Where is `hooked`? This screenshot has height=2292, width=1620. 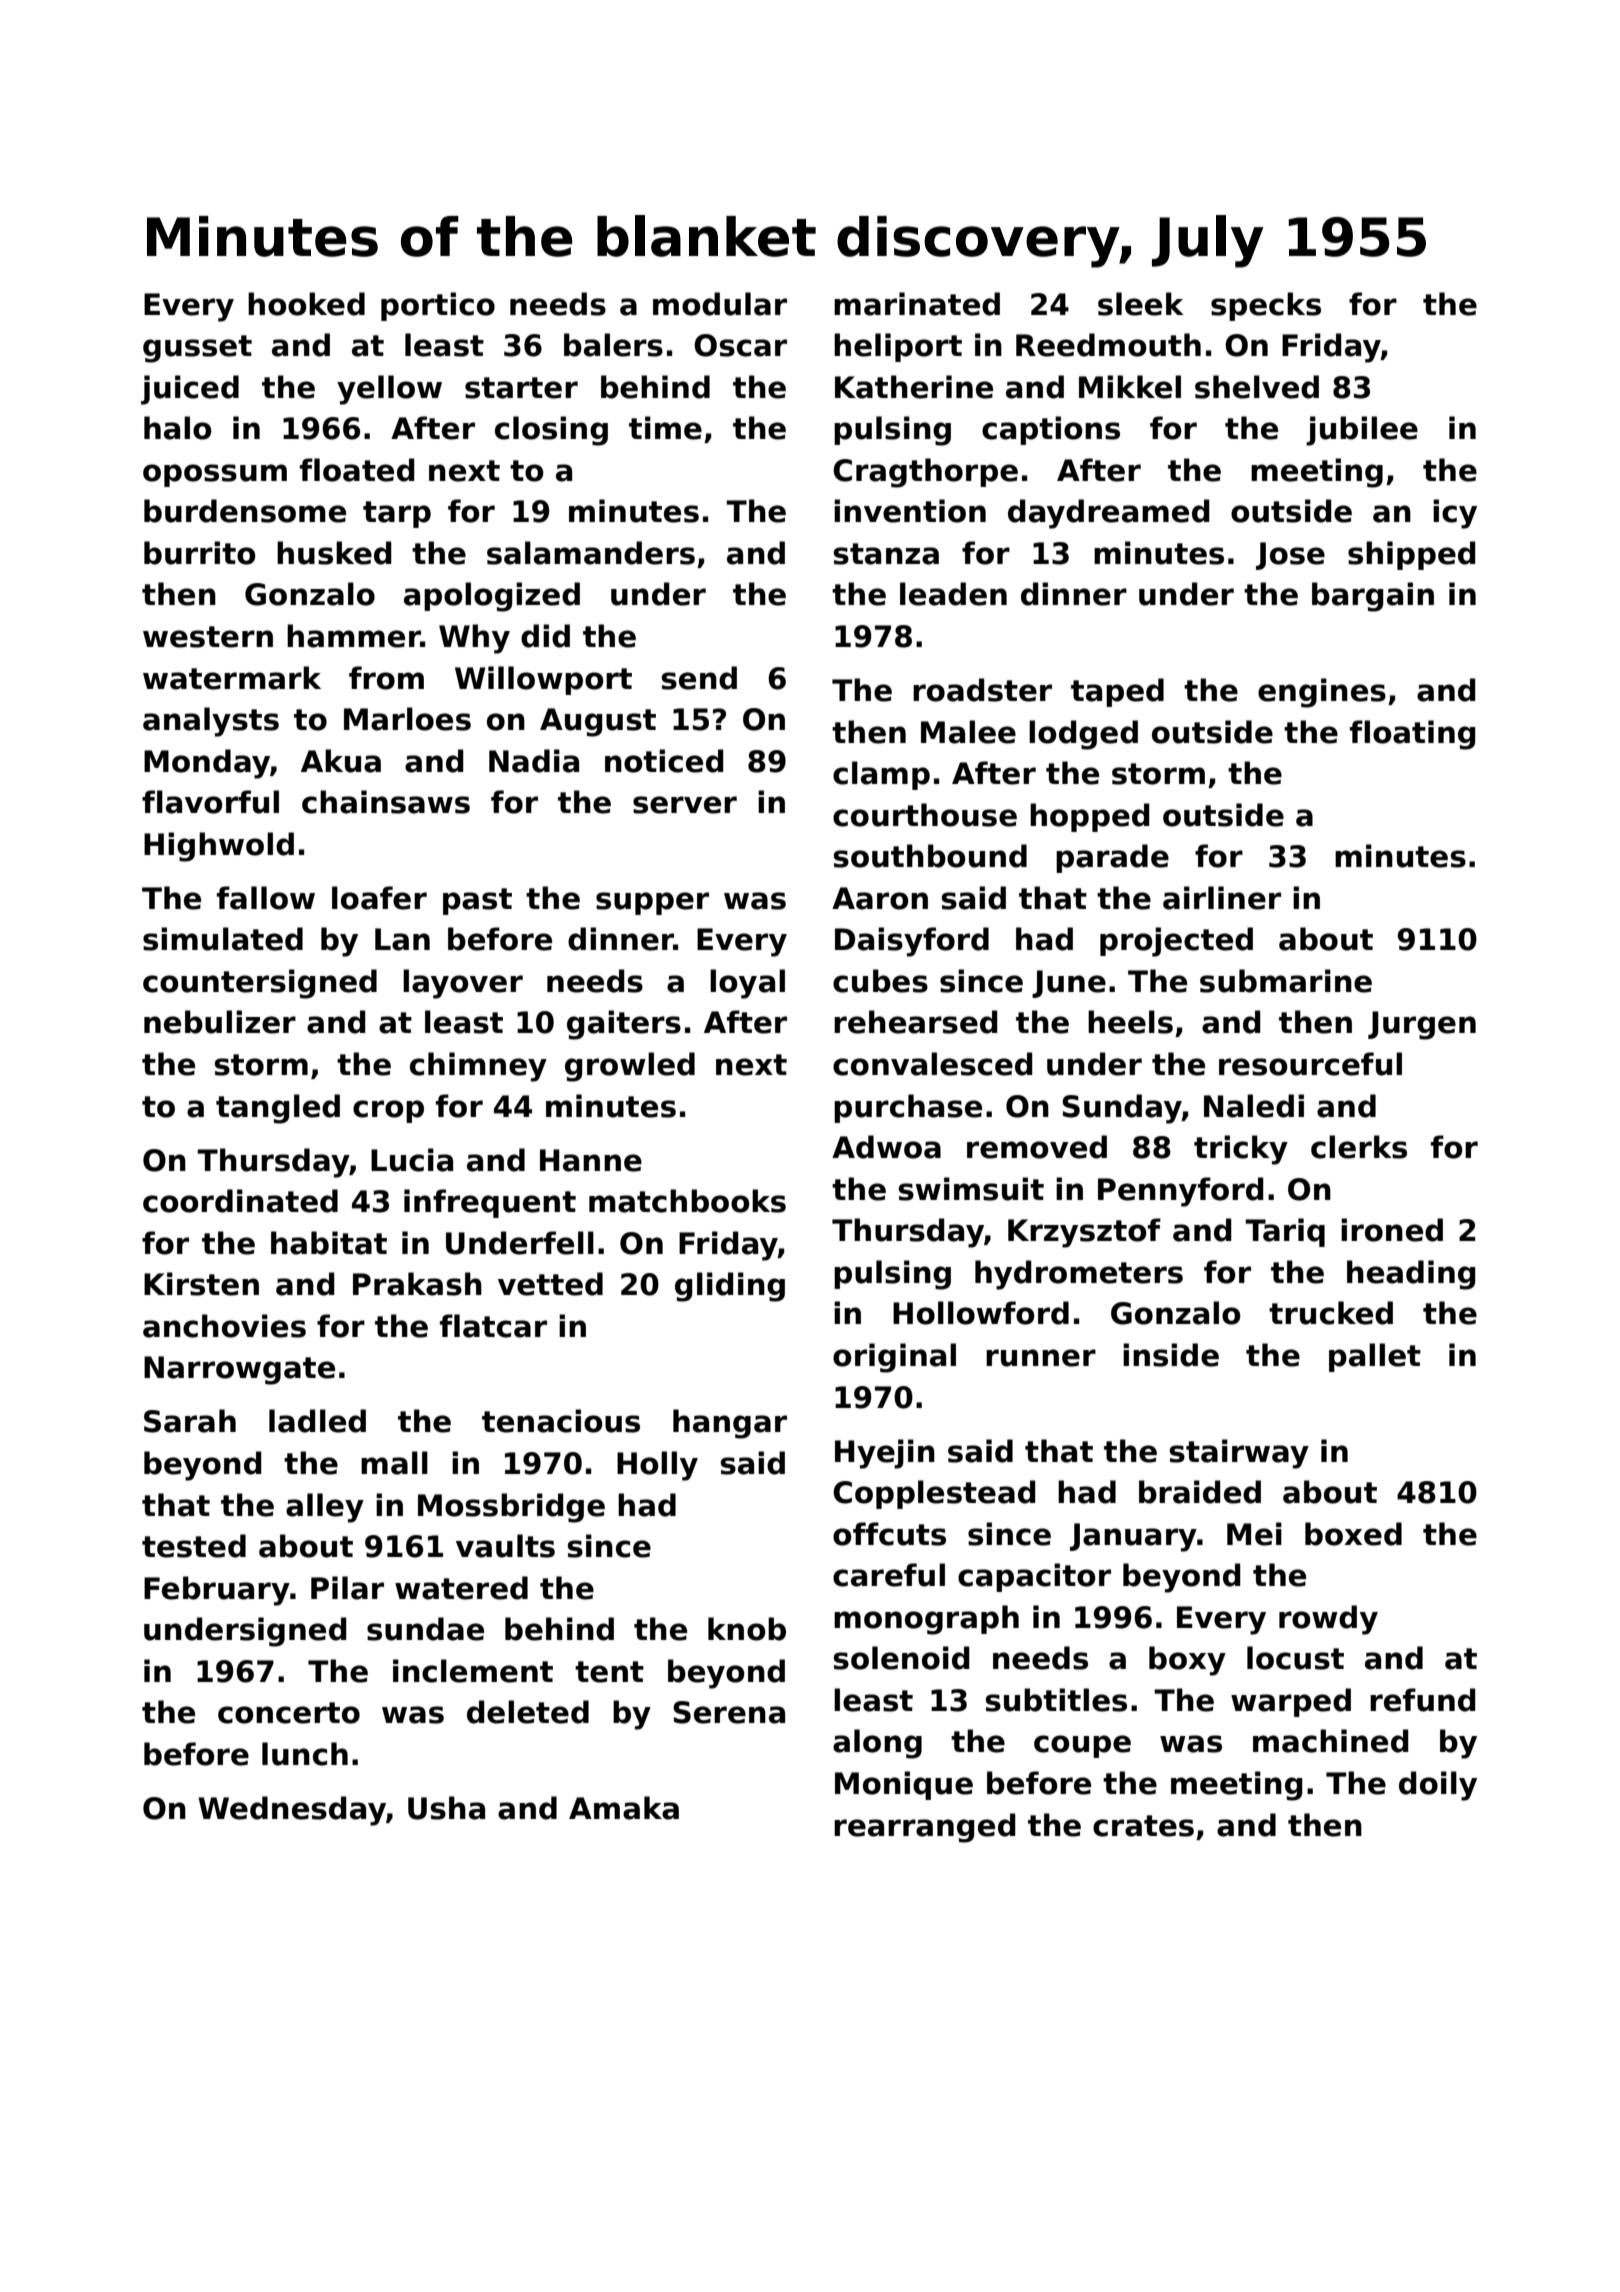 hooked is located at coordinates (306, 304).
